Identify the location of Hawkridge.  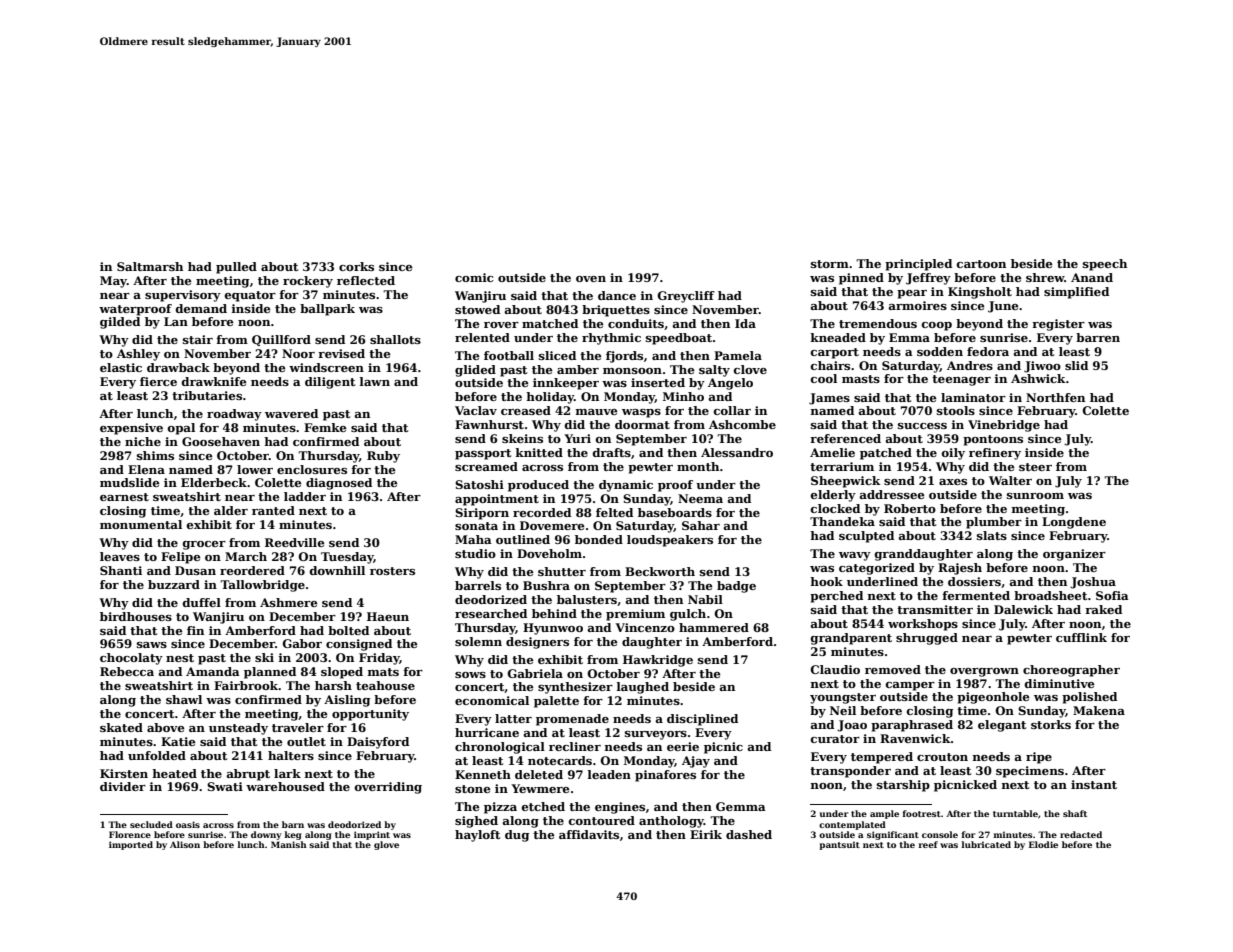
(658, 661).
